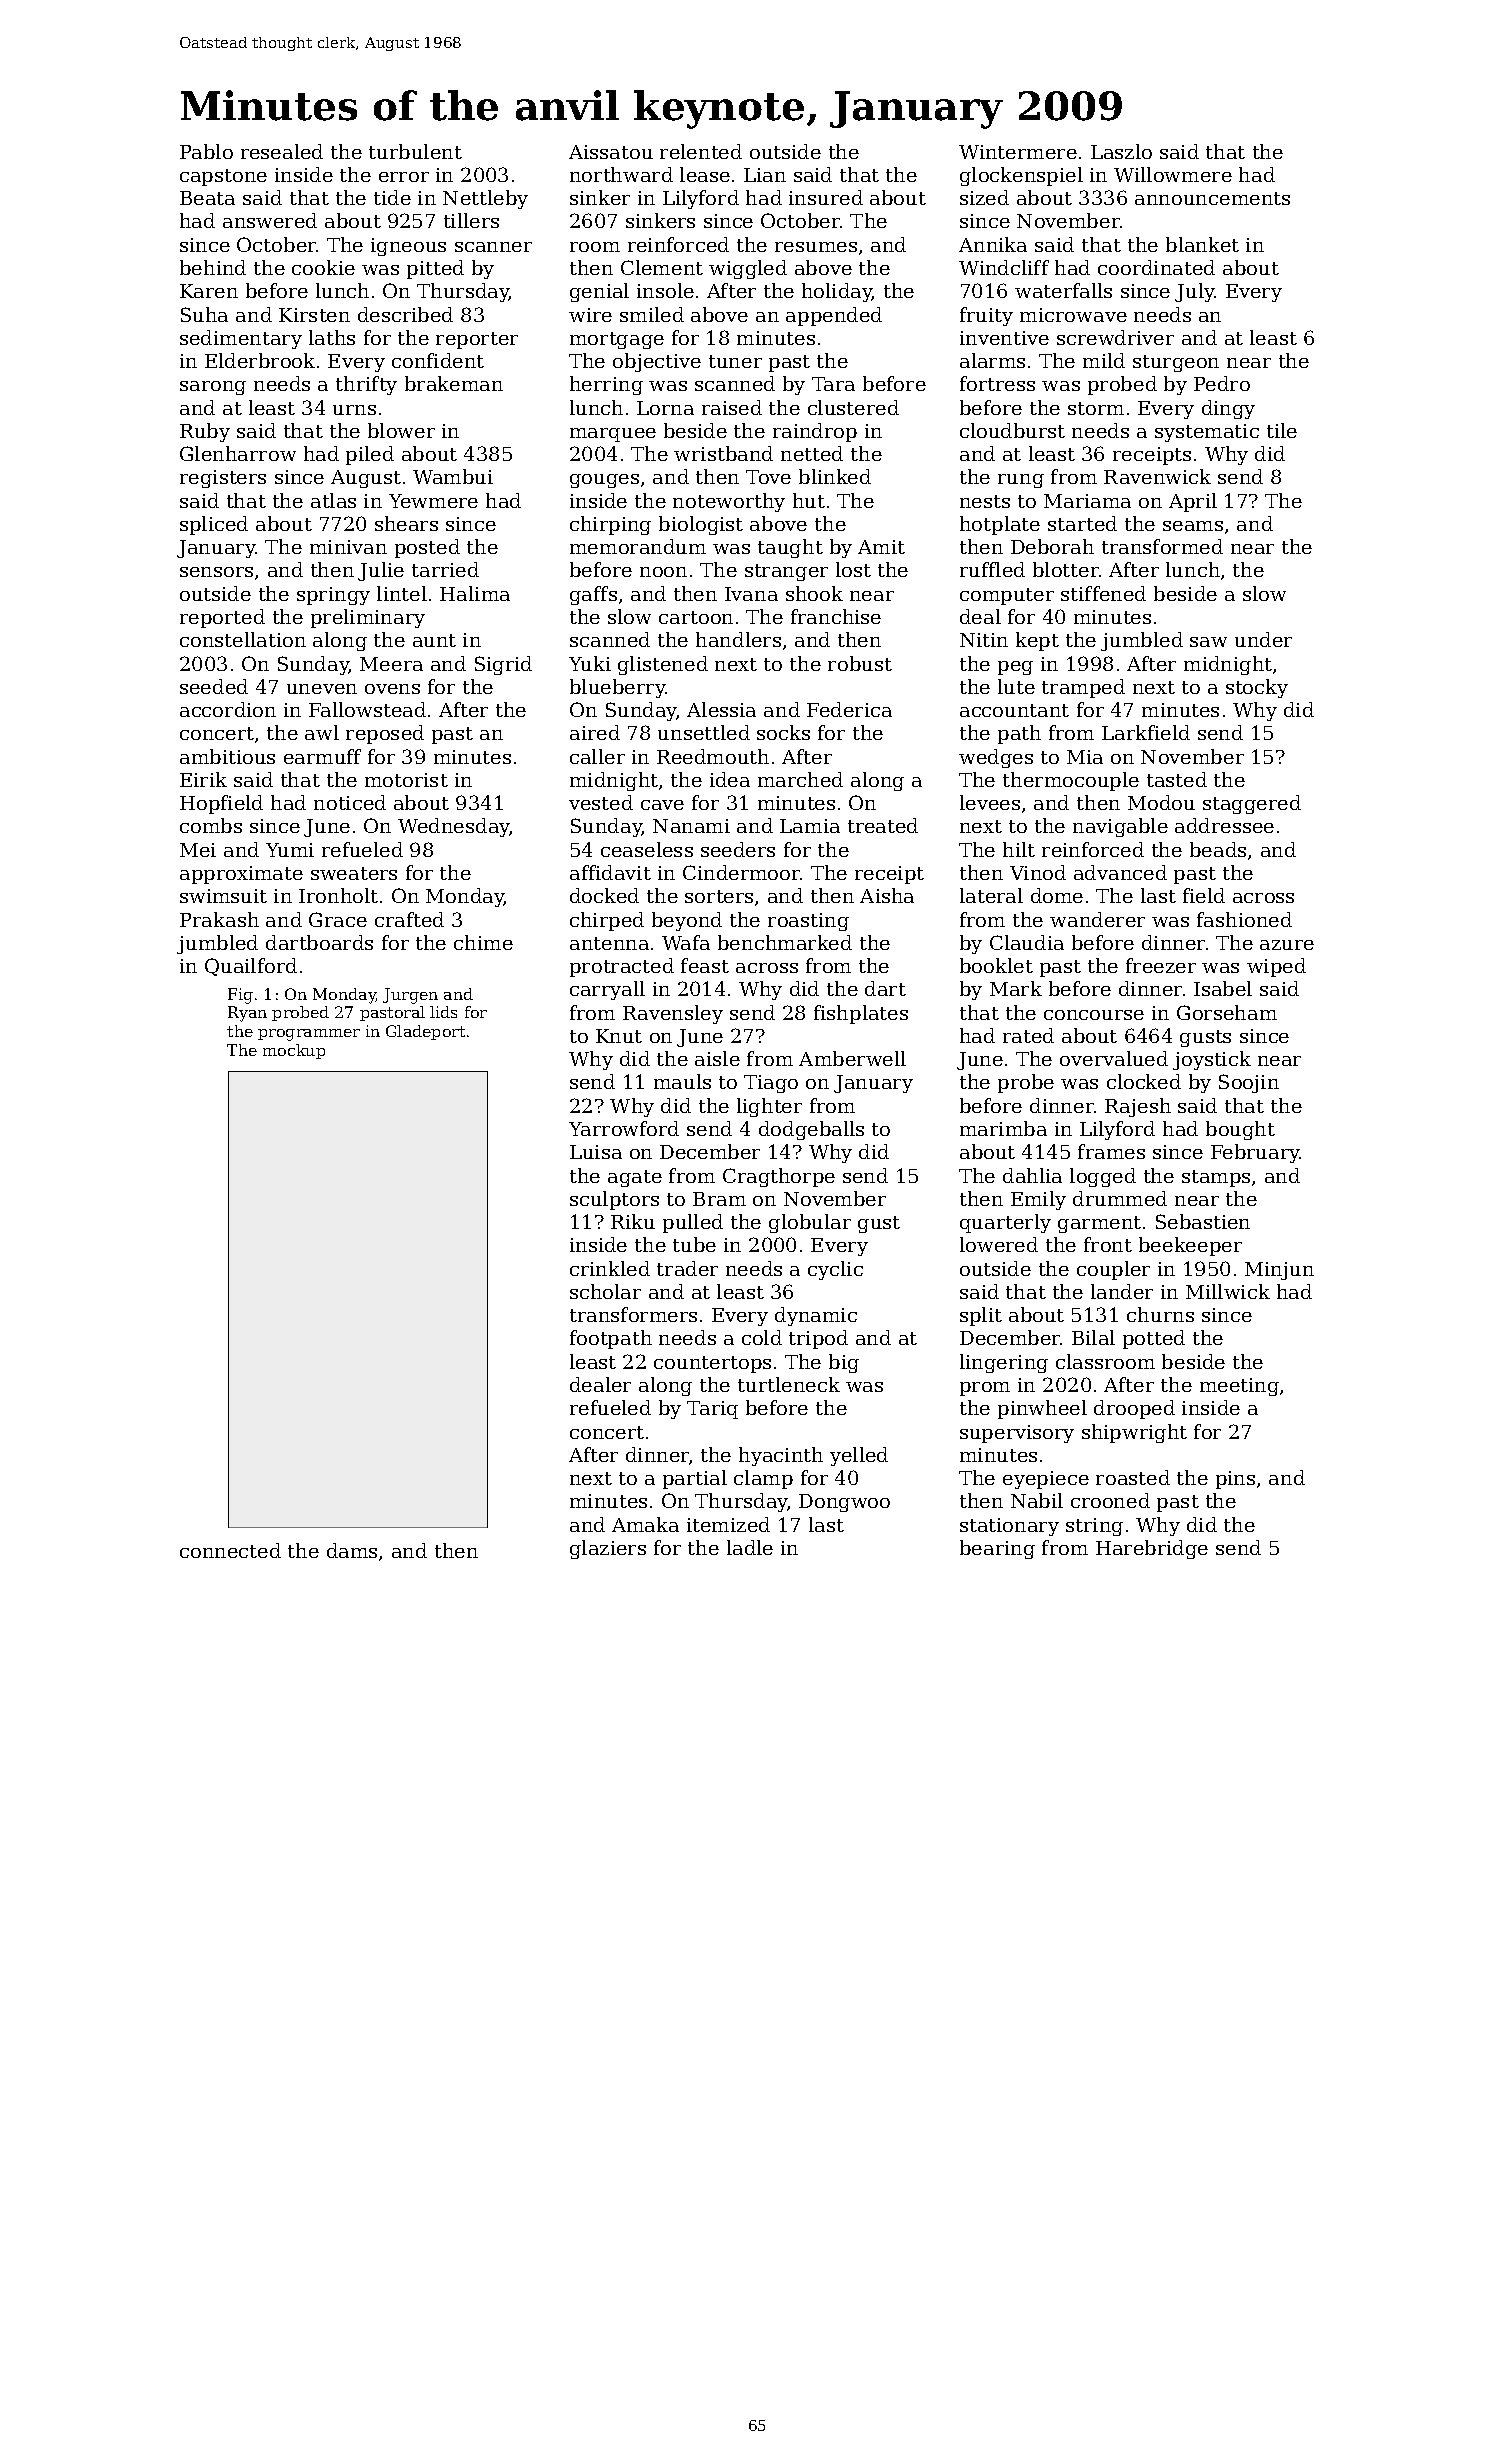  I want to click on Lian, so click(765, 175).
